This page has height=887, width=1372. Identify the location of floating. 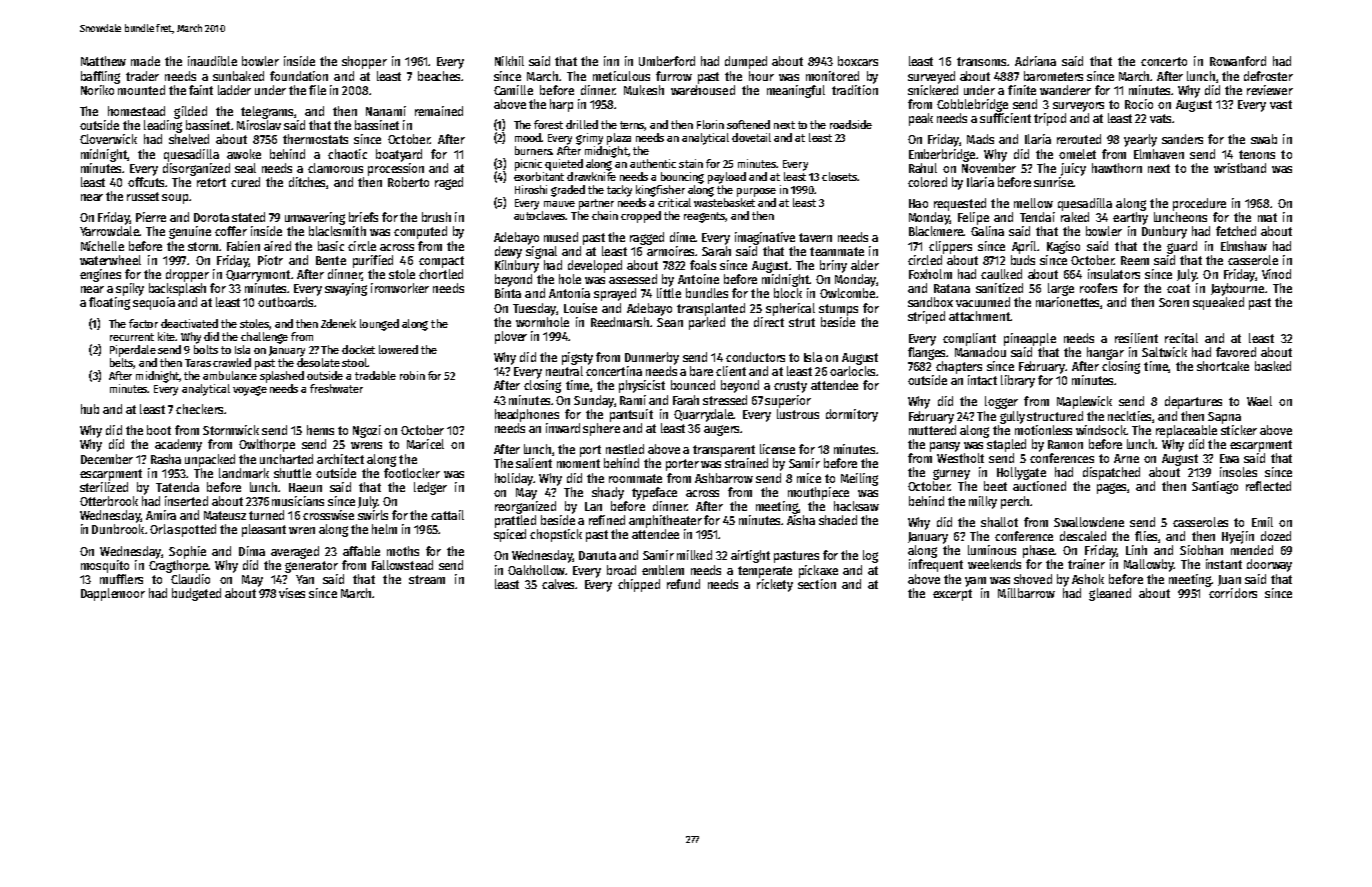
(109, 303).
